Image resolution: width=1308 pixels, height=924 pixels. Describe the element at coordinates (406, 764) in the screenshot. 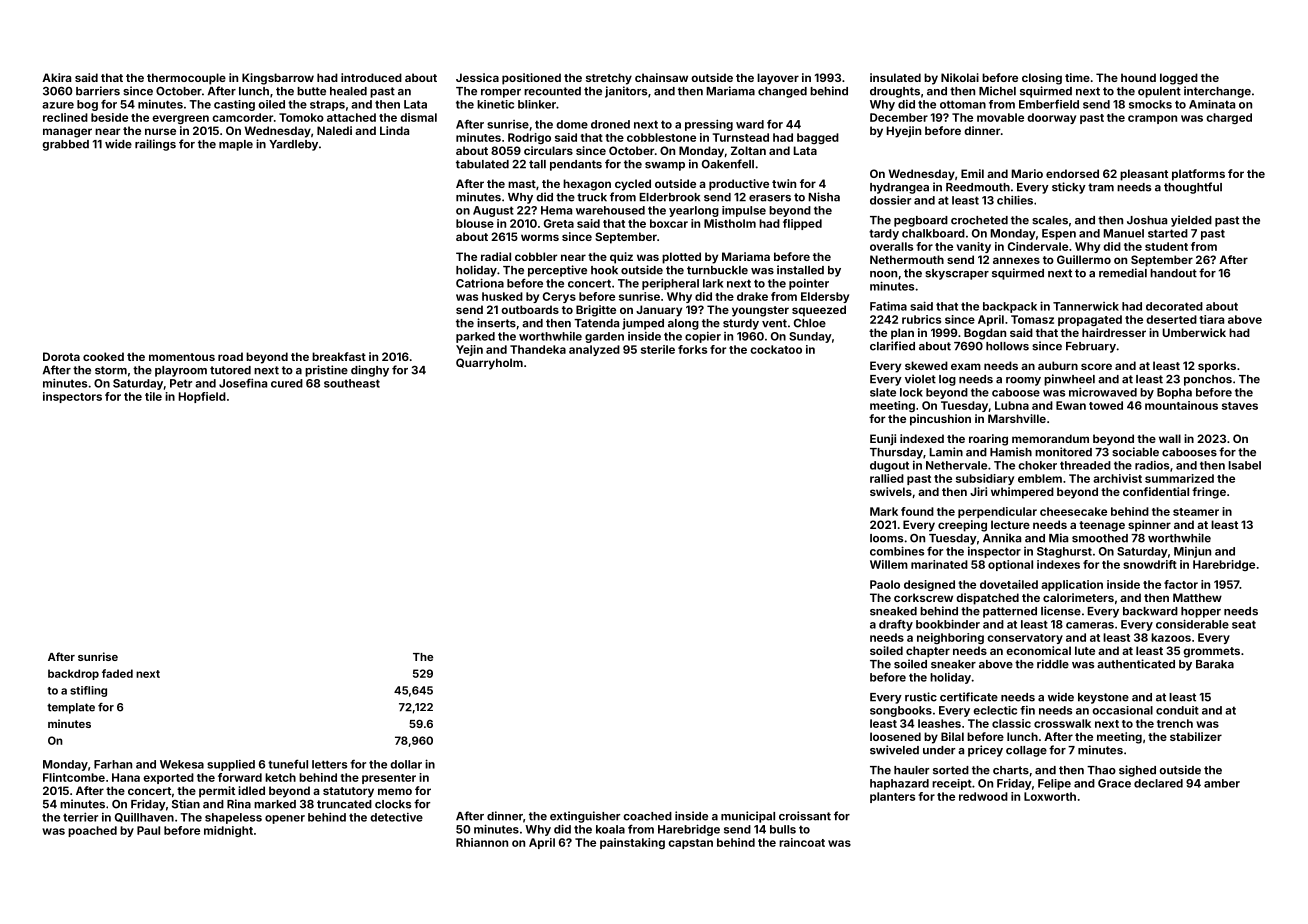

I see `dollar` at that location.
